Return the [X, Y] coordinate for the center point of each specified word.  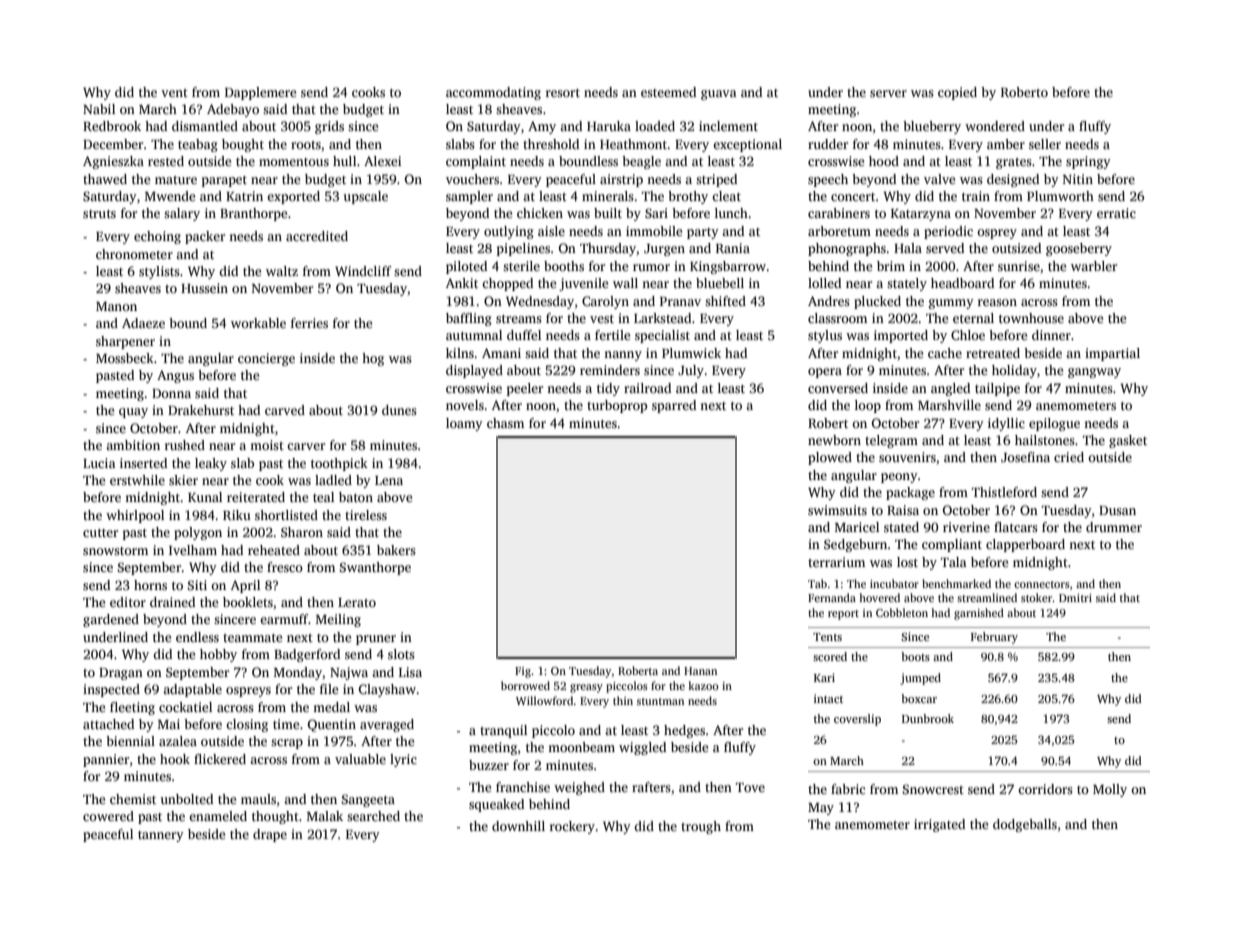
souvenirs [907, 457]
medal [331, 707]
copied [957, 93]
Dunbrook [928, 718]
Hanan [700, 671]
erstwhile [137, 480]
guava [719, 95]
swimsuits [837, 510]
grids [329, 127]
